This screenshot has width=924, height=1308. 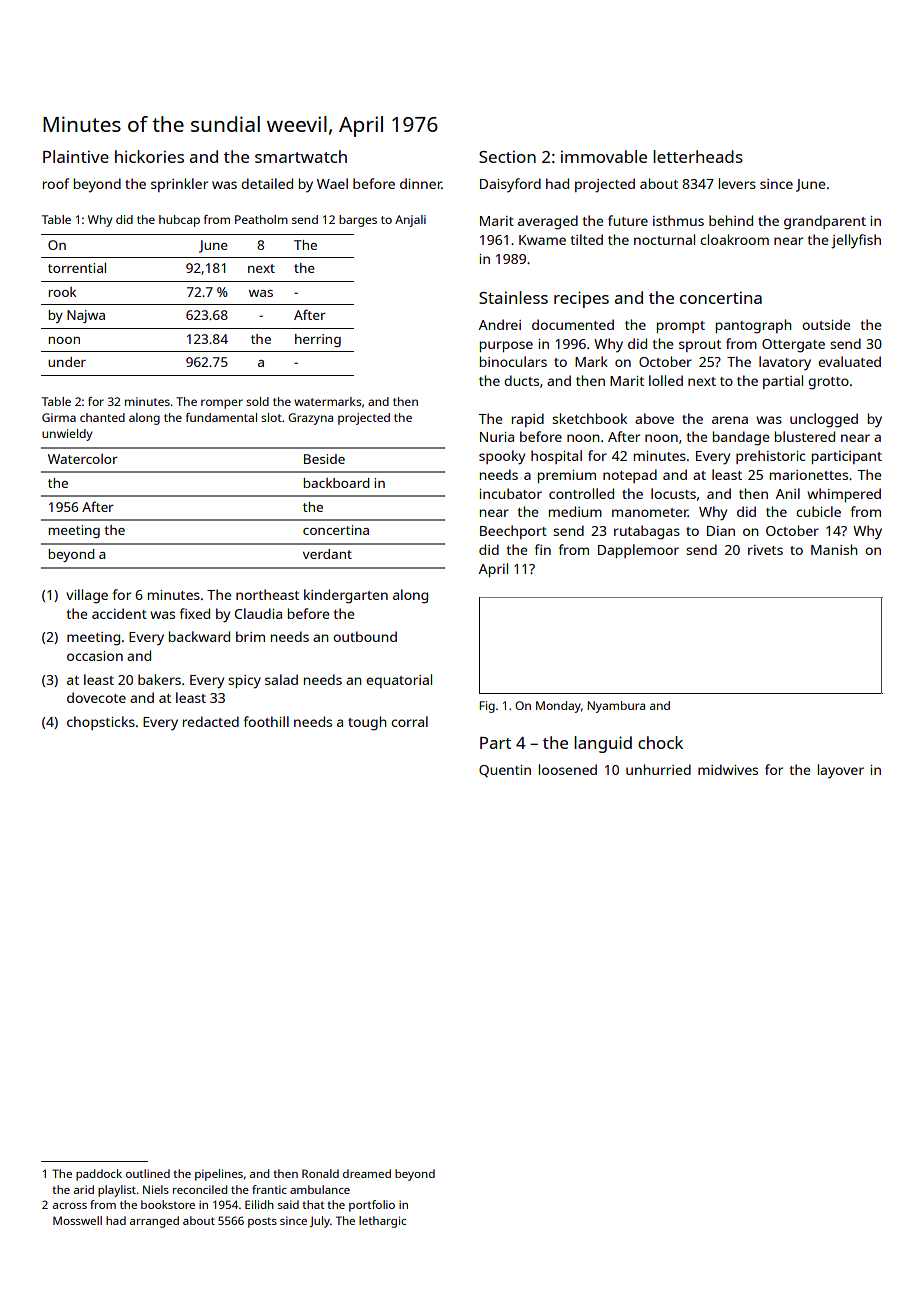 I want to click on letterheads, so click(x=698, y=156).
